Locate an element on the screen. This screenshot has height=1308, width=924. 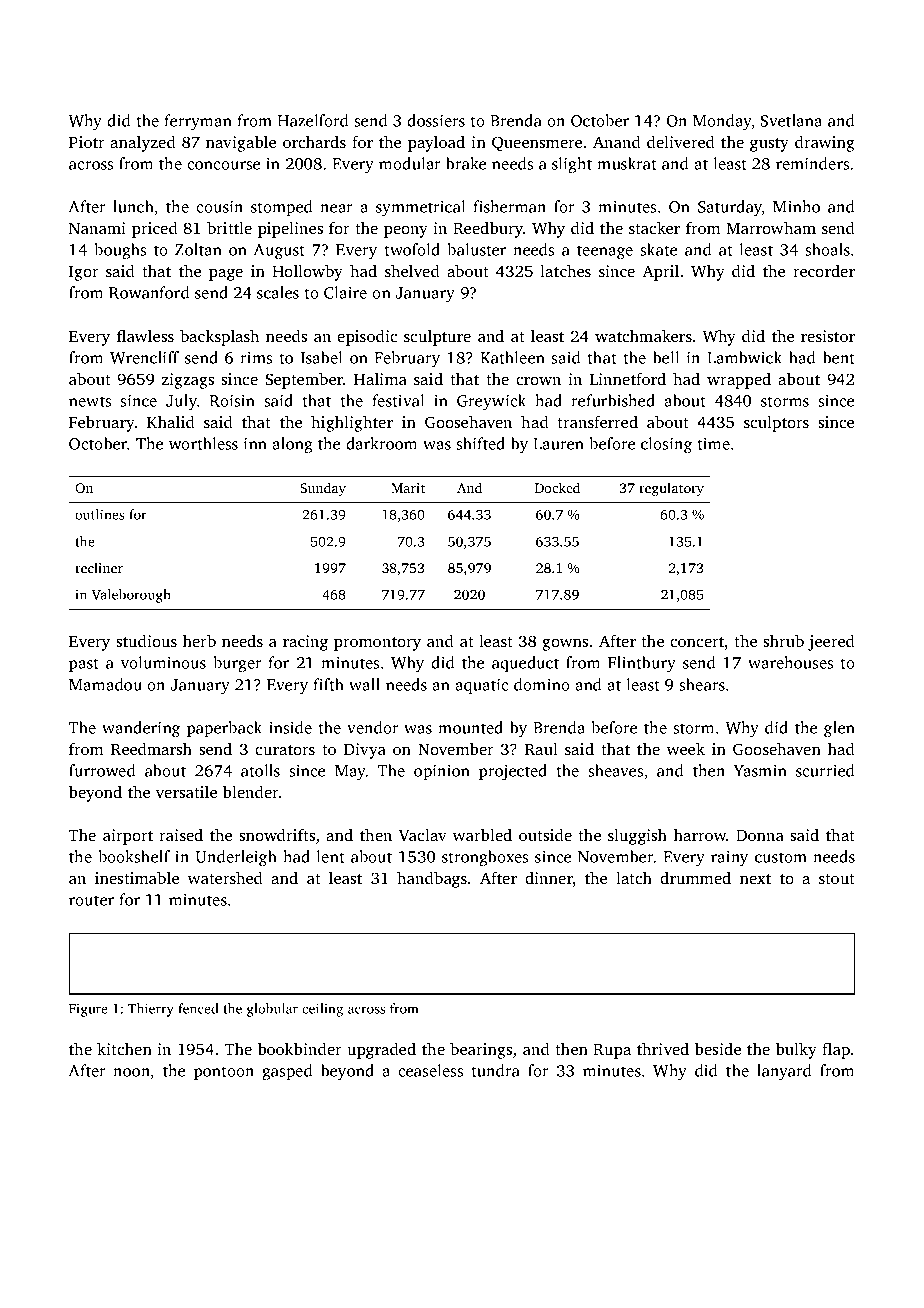
noon is located at coordinates (131, 1072).
